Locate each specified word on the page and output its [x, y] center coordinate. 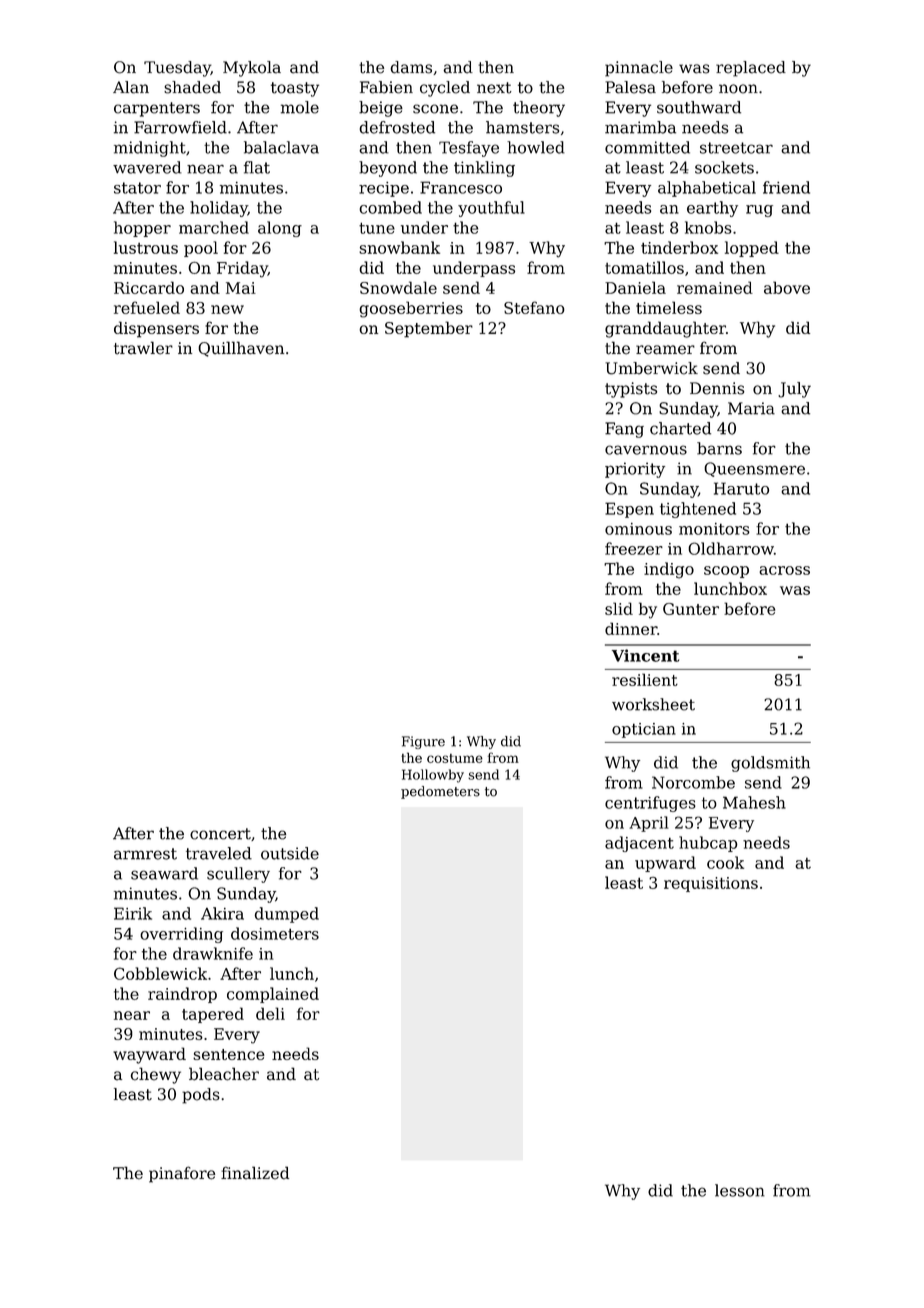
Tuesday [177, 69]
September [429, 329]
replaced [751, 69]
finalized [255, 1173]
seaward [164, 873]
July [794, 390]
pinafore [182, 1174]
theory [539, 109]
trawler [143, 348]
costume [455, 758]
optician [644, 730]
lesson [740, 1190]
